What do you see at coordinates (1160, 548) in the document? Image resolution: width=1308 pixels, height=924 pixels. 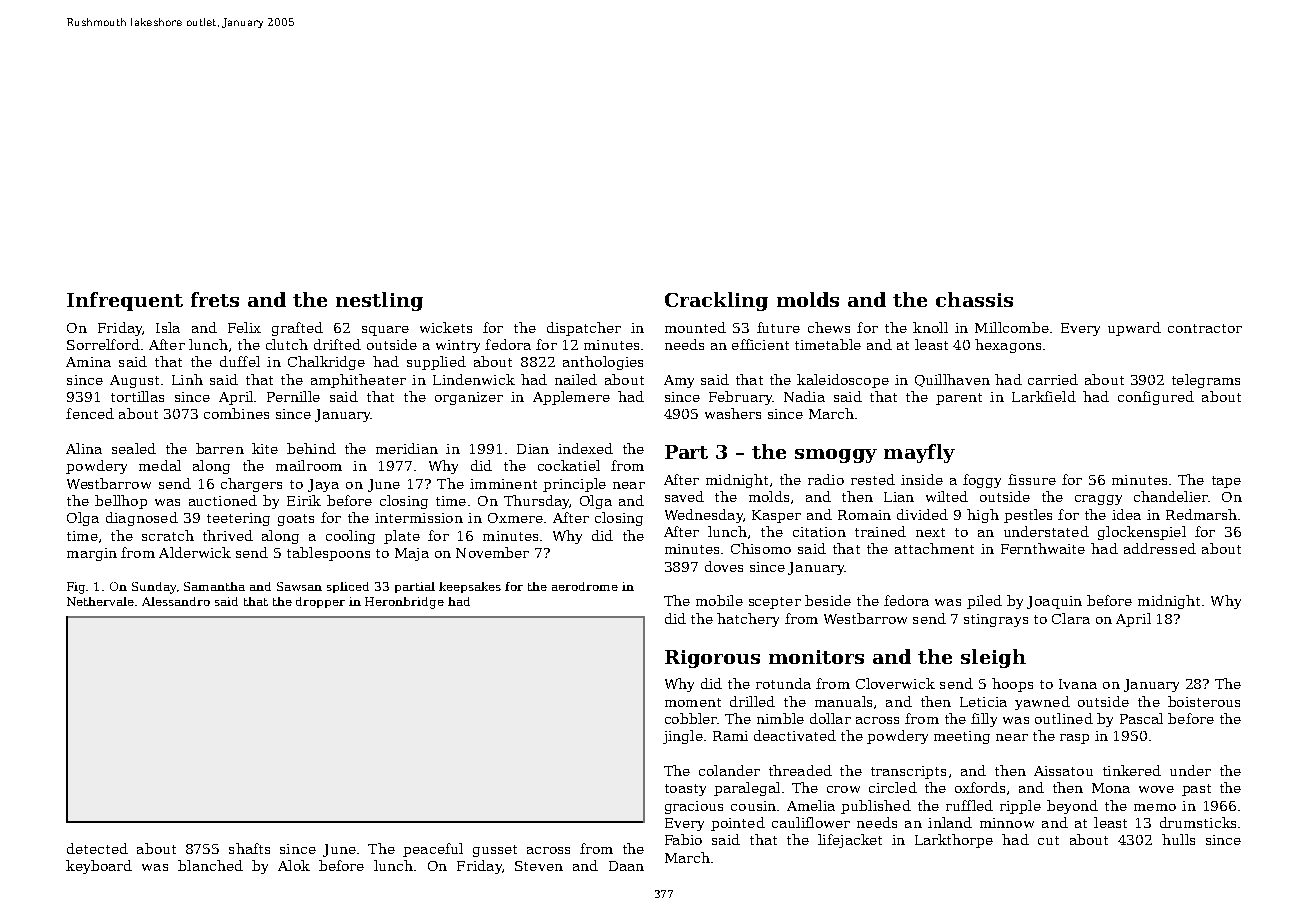 I see `addressed` at bounding box center [1160, 548].
